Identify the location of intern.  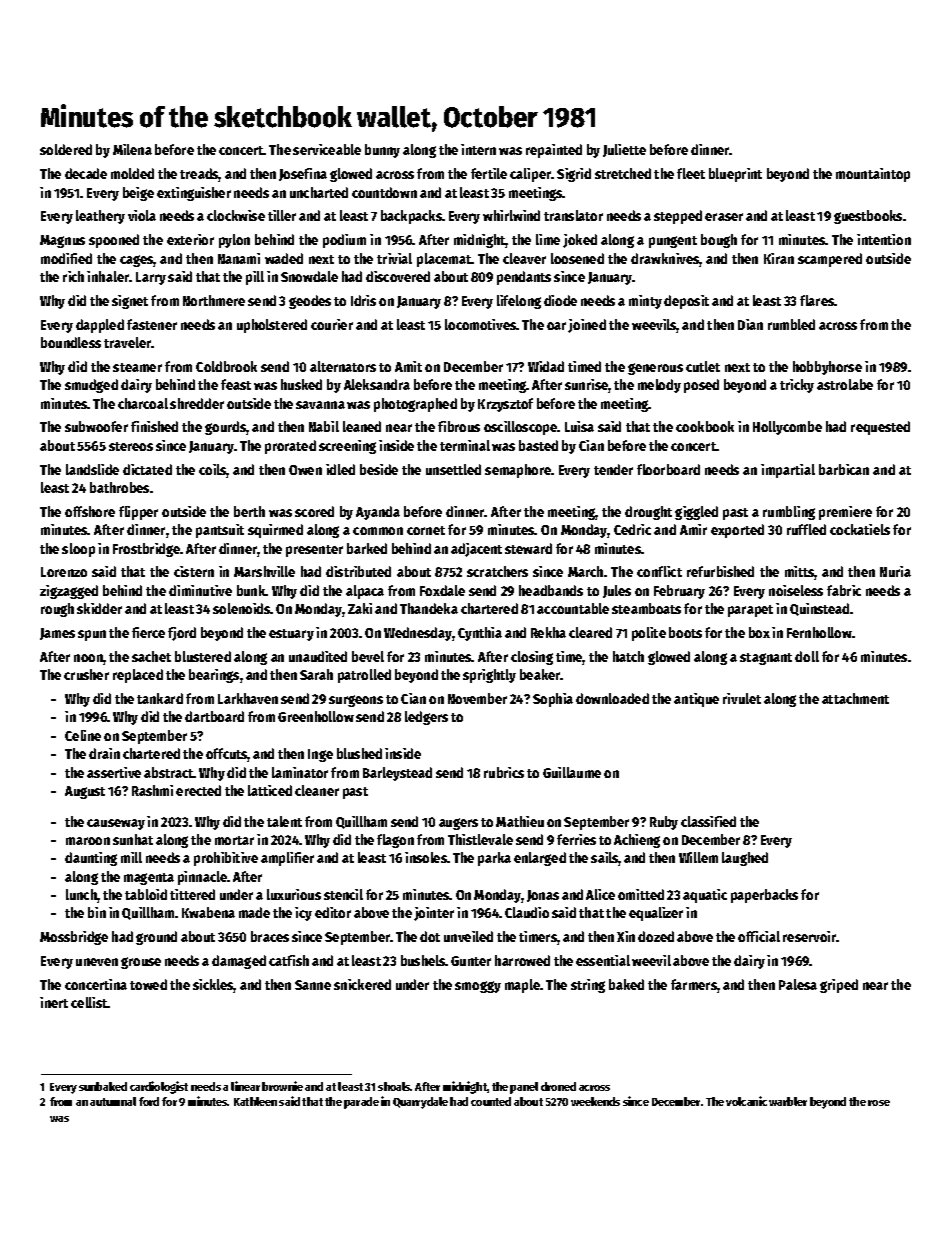
(478, 149).
